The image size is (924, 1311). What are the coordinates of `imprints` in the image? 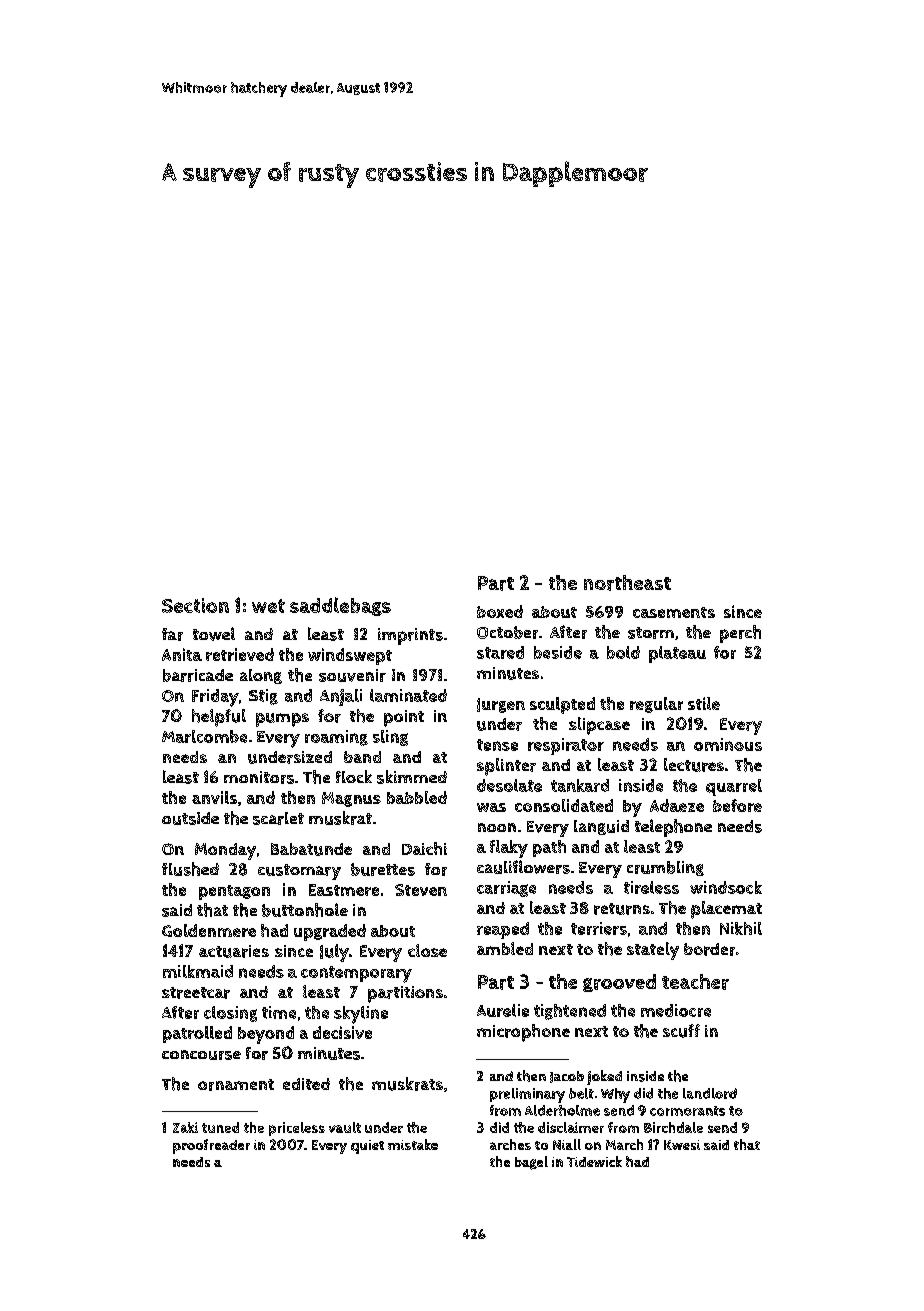 It's located at (410, 636).
